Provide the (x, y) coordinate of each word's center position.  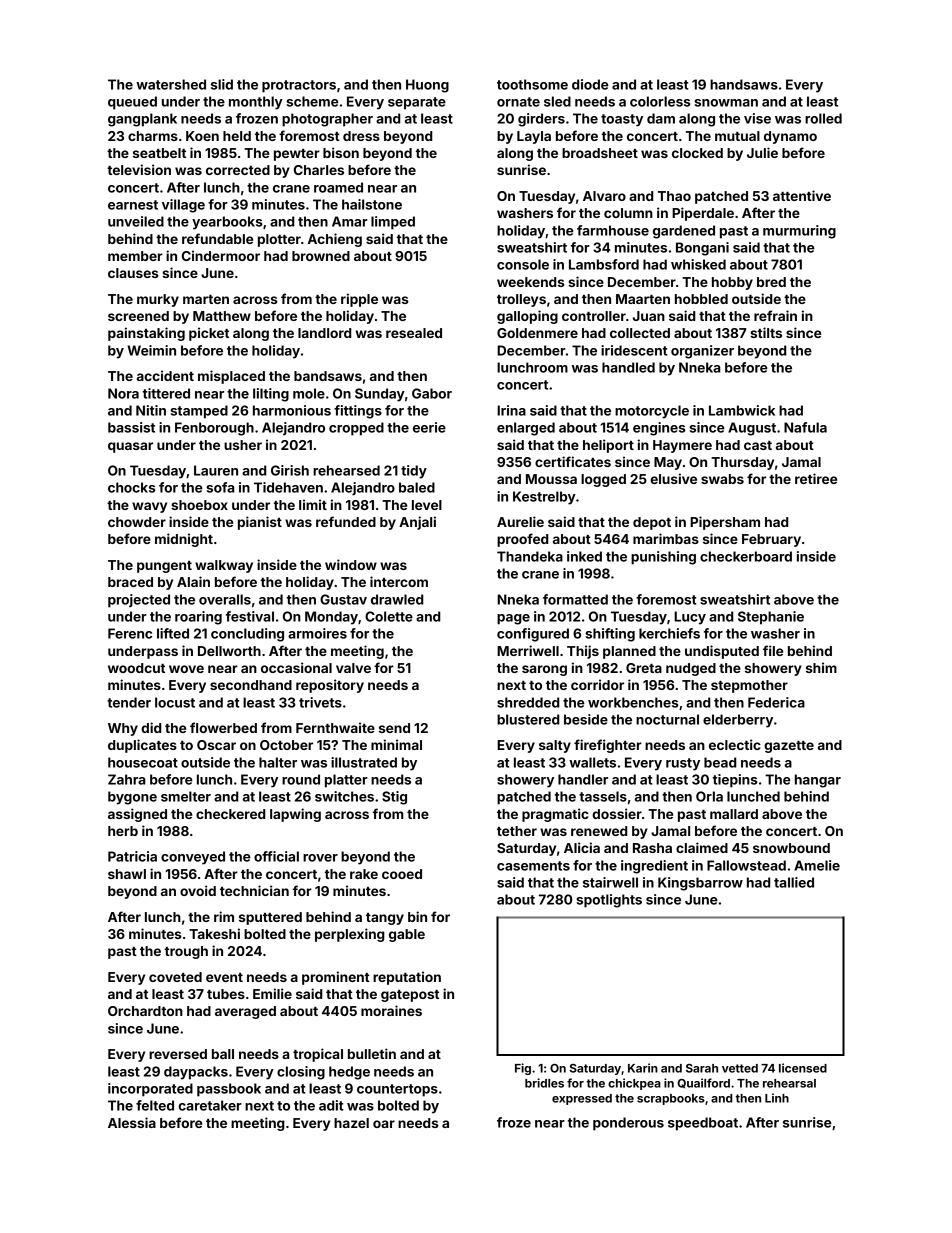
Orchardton (145, 1011)
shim (821, 667)
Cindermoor (221, 255)
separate (417, 103)
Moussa (551, 479)
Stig (394, 798)
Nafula (805, 427)
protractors (299, 86)
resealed (414, 333)
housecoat (143, 762)
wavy (149, 507)
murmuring (799, 232)
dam (661, 118)
